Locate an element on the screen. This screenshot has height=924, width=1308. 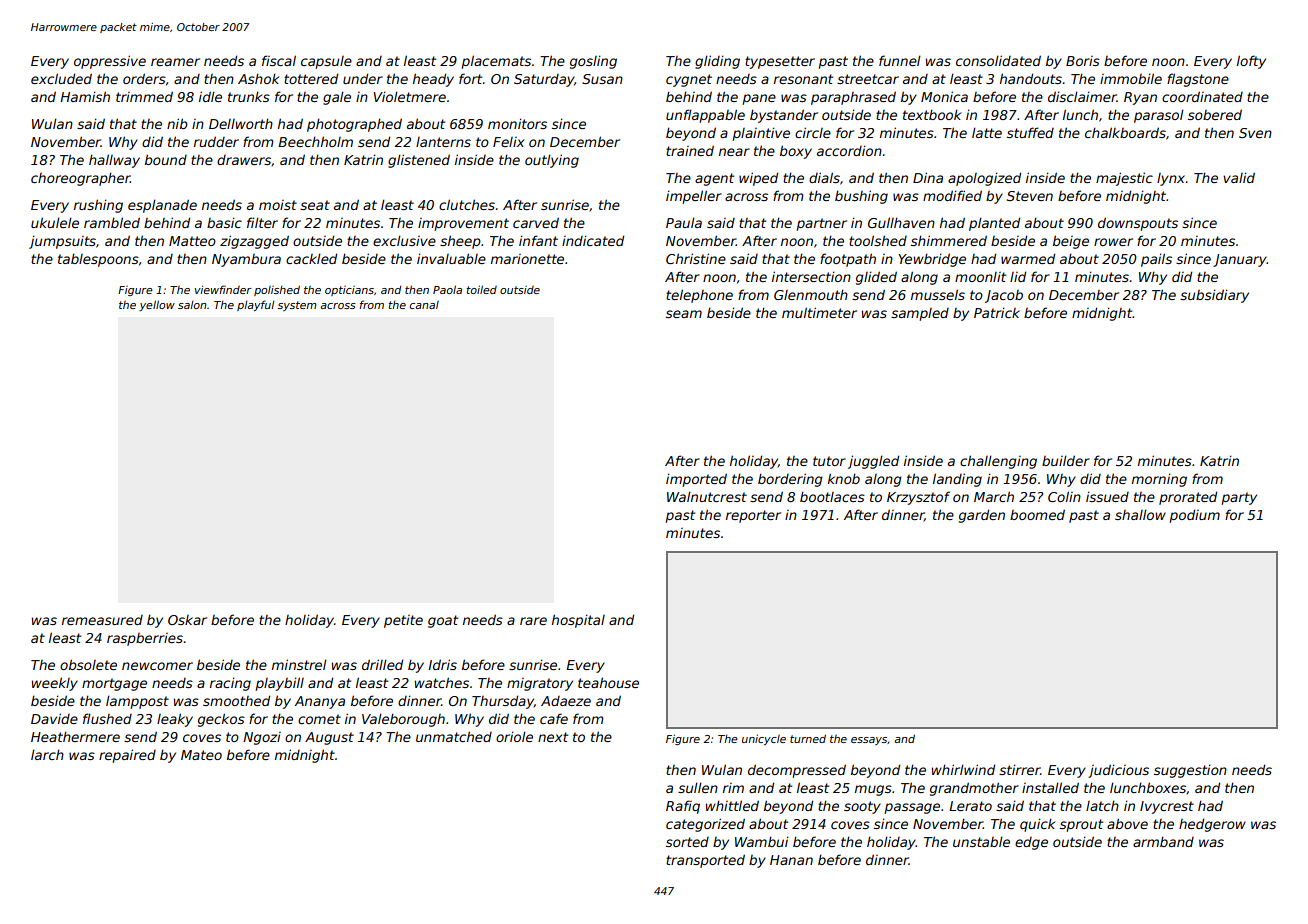
transported is located at coordinates (705, 861).
